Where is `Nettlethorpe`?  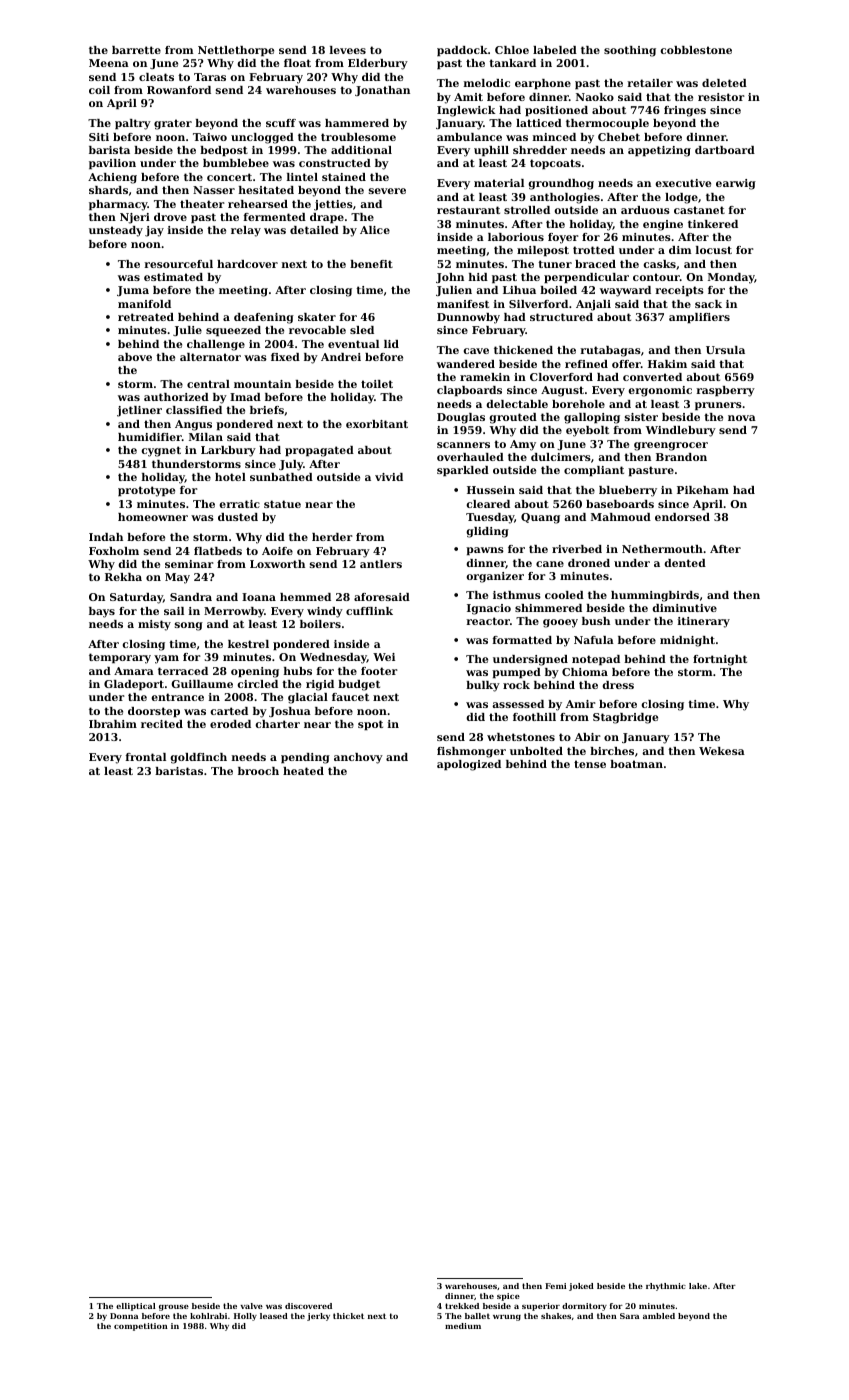 Nettlethorpe is located at coordinates (236, 51).
